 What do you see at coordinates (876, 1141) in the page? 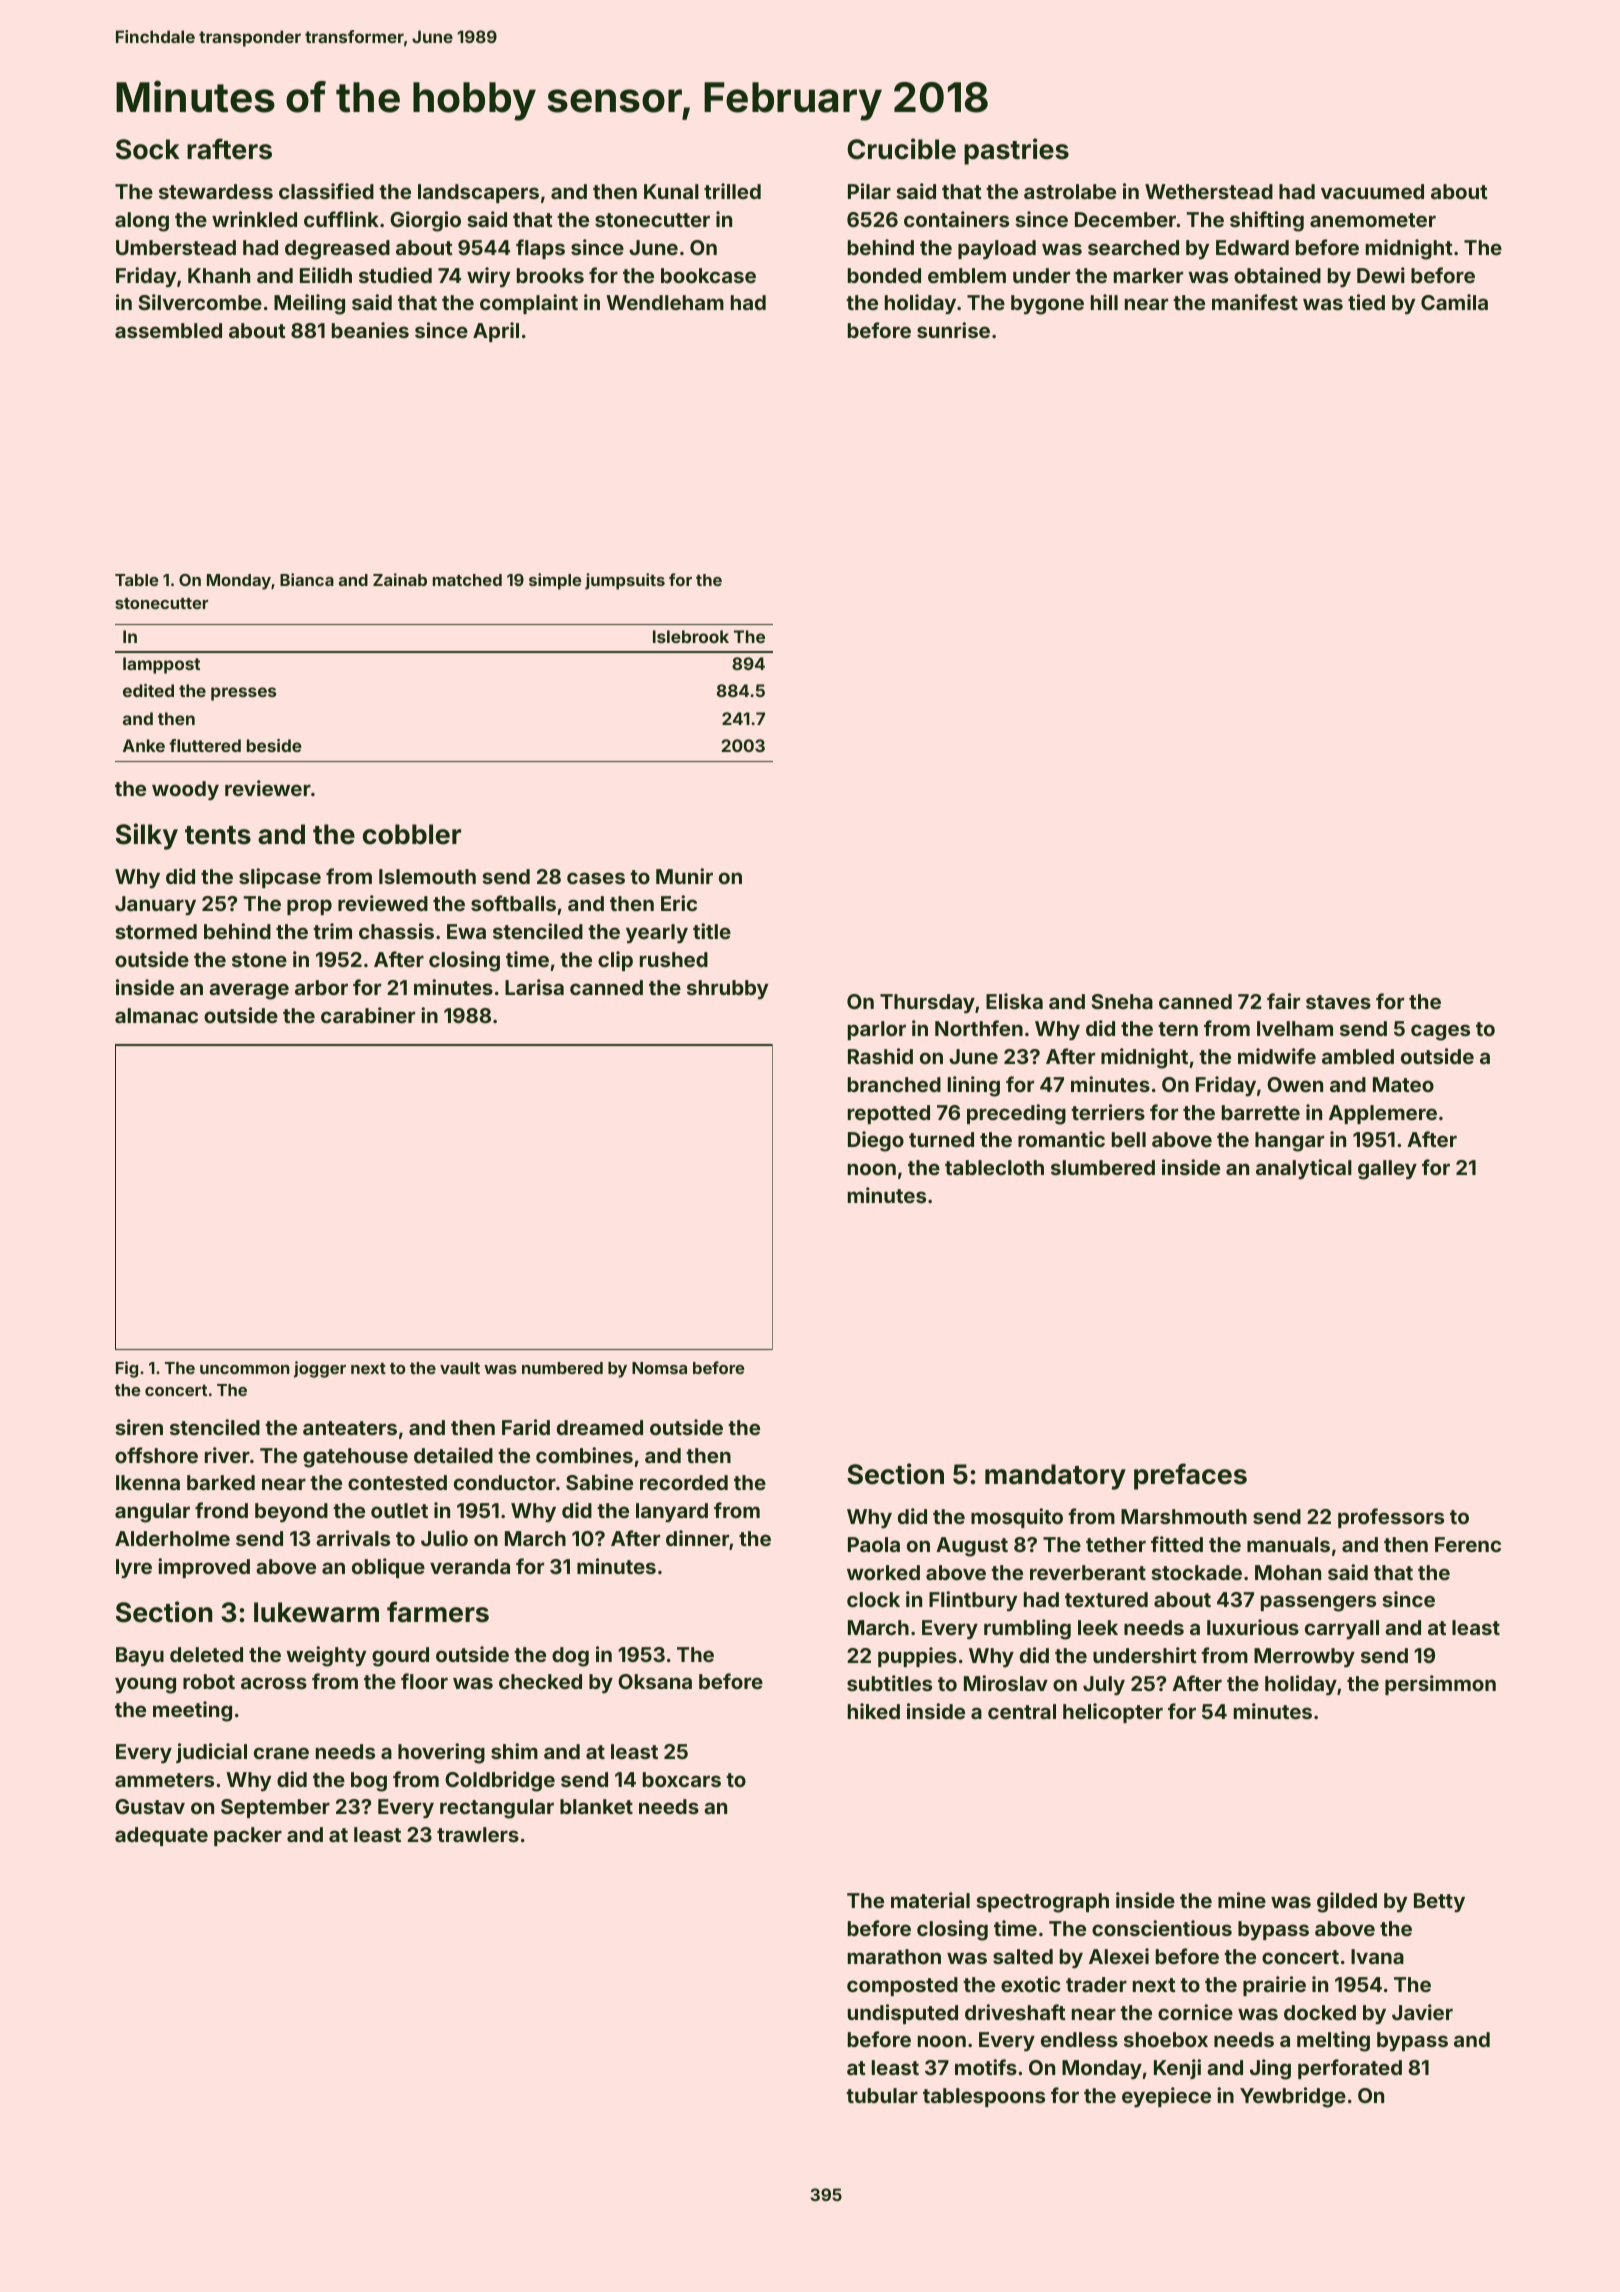
I see `Diego` at bounding box center [876, 1141].
